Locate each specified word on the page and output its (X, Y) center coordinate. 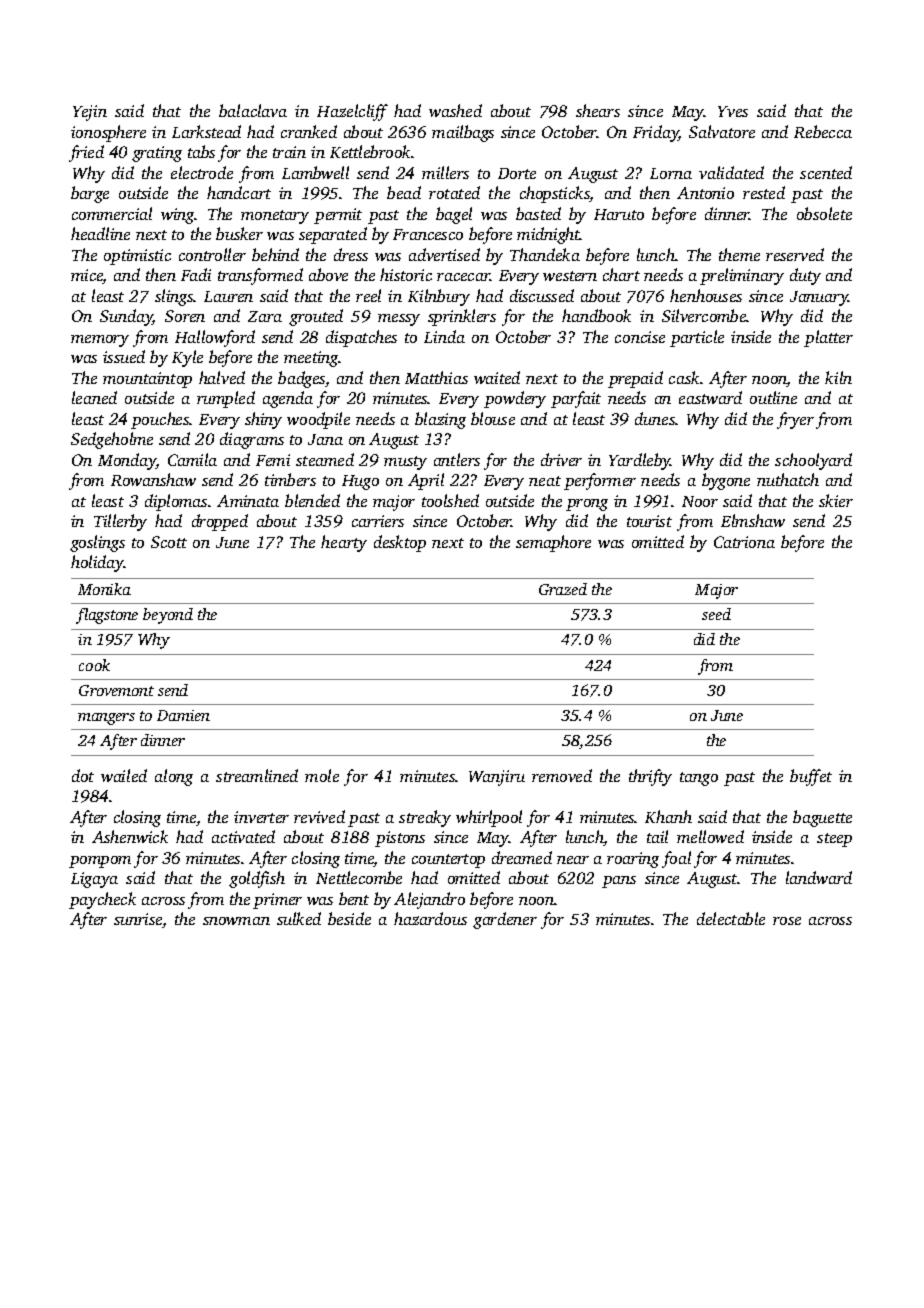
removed (562, 775)
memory (100, 341)
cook (94, 665)
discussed (542, 295)
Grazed (563, 589)
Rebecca (823, 131)
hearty (344, 543)
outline (773, 397)
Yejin (90, 113)
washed (455, 110)
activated (243, 836)
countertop (448, 861)
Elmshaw (753, 520)
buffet (811, 777)
